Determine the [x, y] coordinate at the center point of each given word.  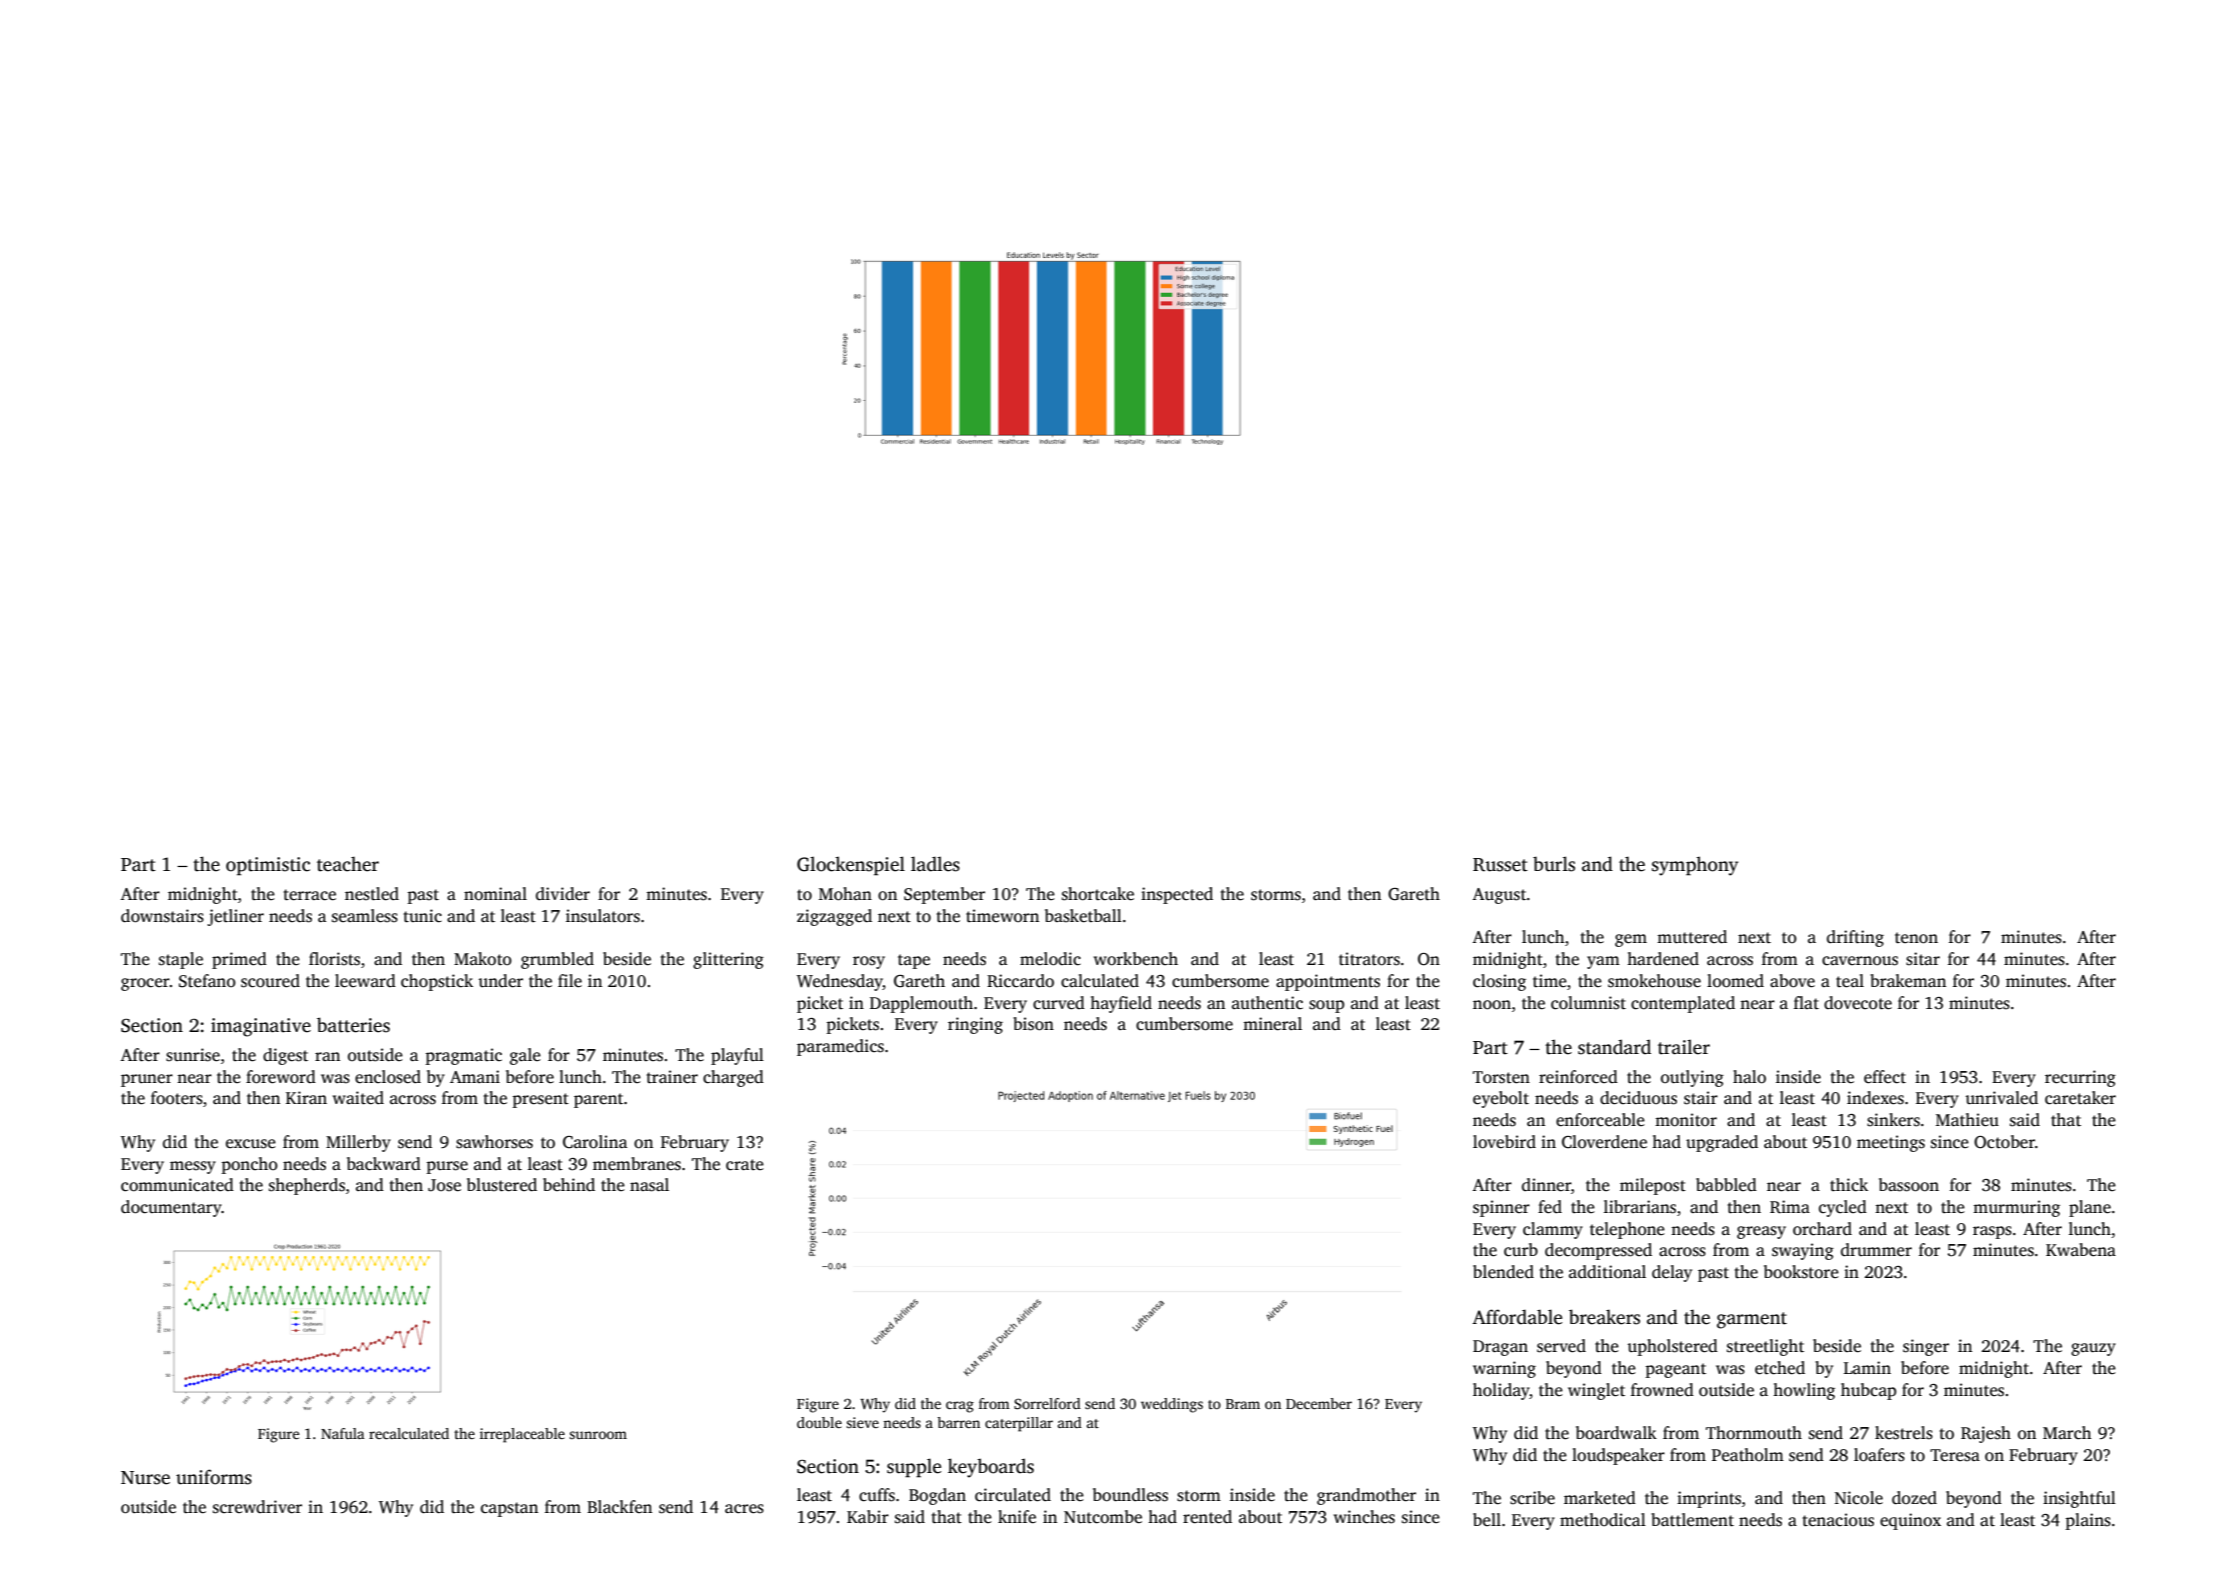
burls [1554, 864]
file [570, 981]
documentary [171, 1208]
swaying [1803, 1251]
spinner [1501, 1208]
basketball [1083, 916]
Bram [1243, 1404]
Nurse [145, 1478]
